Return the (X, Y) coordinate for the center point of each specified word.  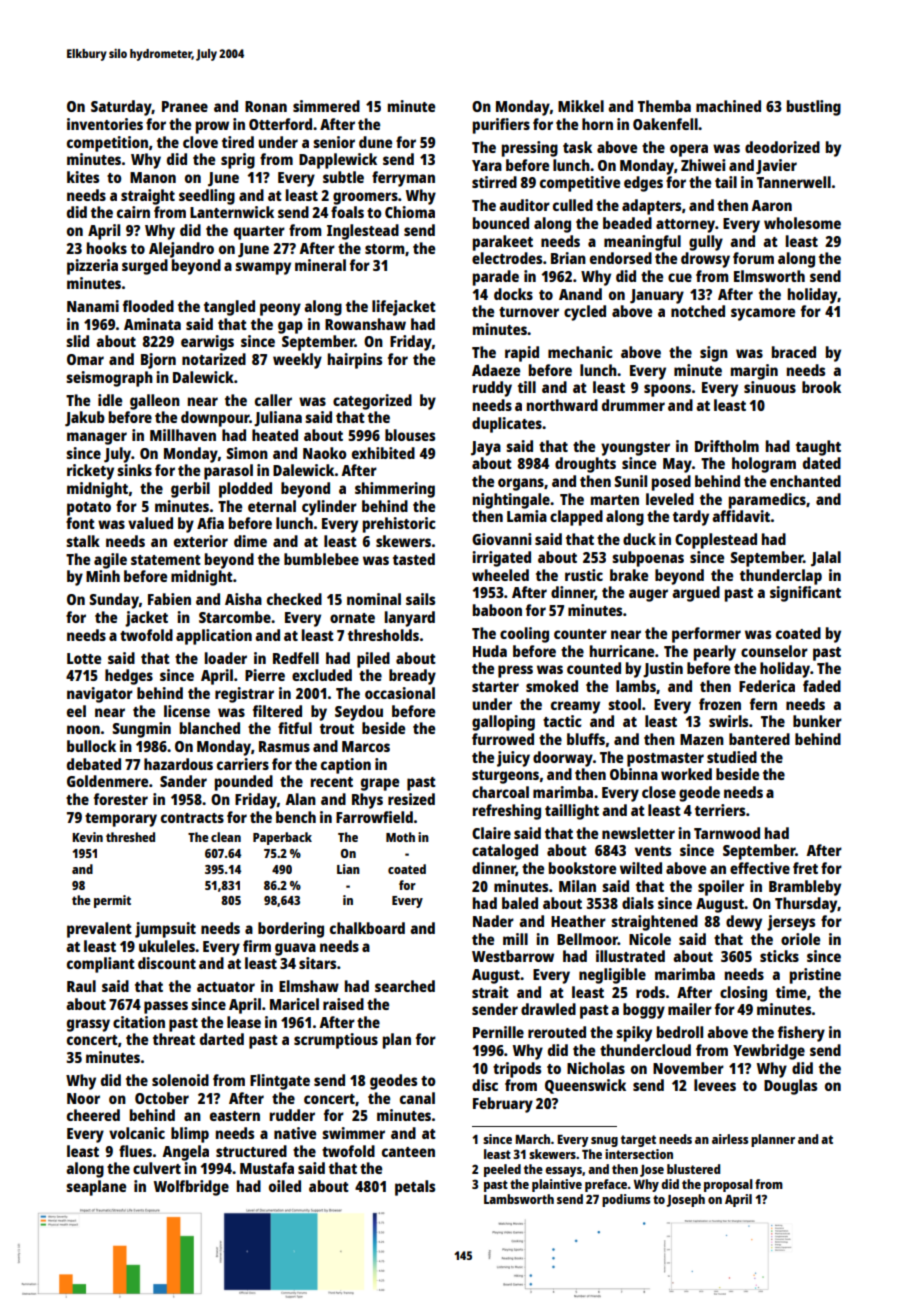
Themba (664, 106)
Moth (400, 837)
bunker (817, 721)
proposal (728, 1185)
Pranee (185, 106)
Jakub (85, 419)
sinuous (770, 387)
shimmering (395, 490)
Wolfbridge (191, 1188)
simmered (326, 106)
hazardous (178, 764)
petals (415, 1188)
